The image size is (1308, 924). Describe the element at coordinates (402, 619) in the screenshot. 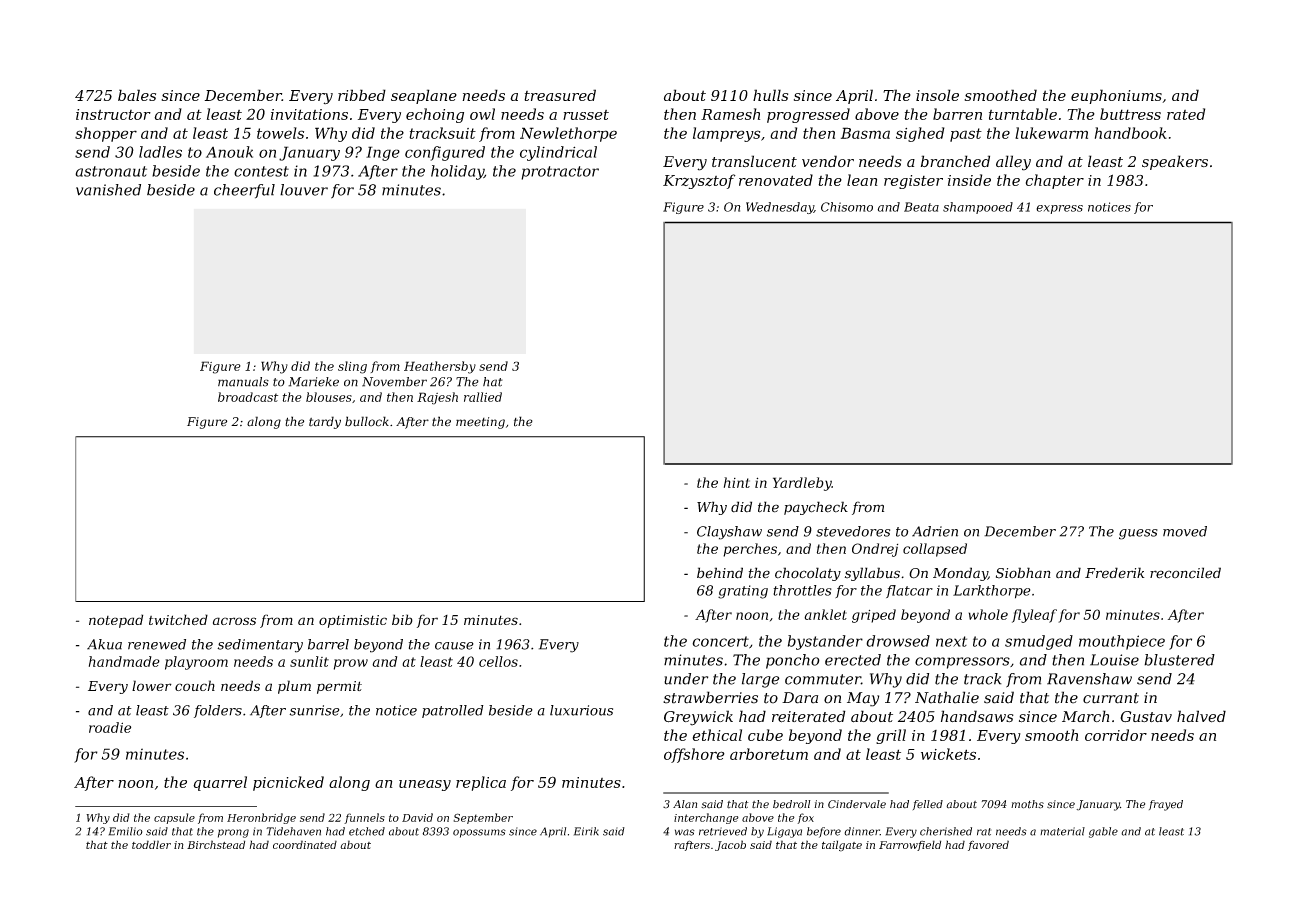

I see `bib` at that location.
